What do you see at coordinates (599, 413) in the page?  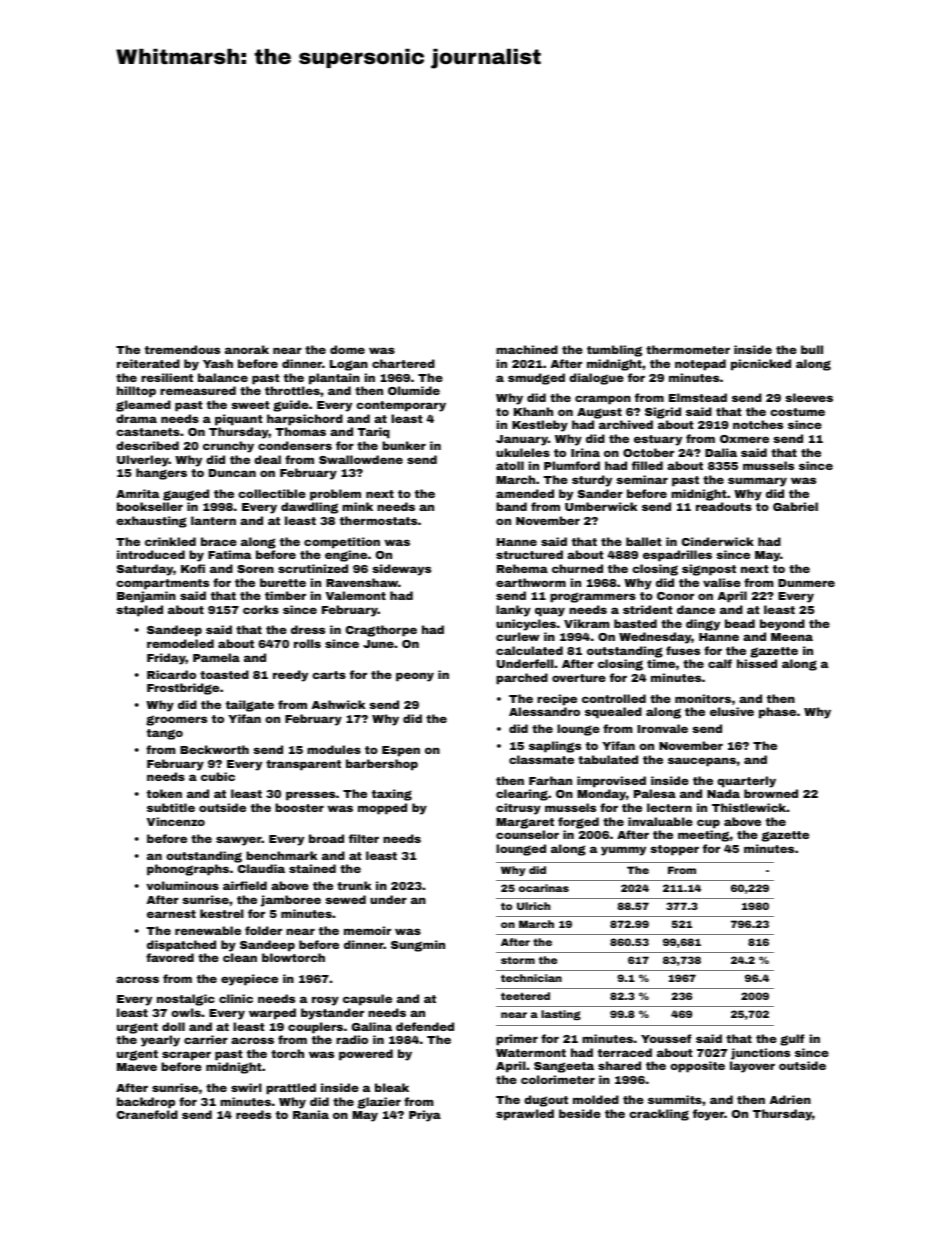 I see `August` at bounding box center [599, 413].
